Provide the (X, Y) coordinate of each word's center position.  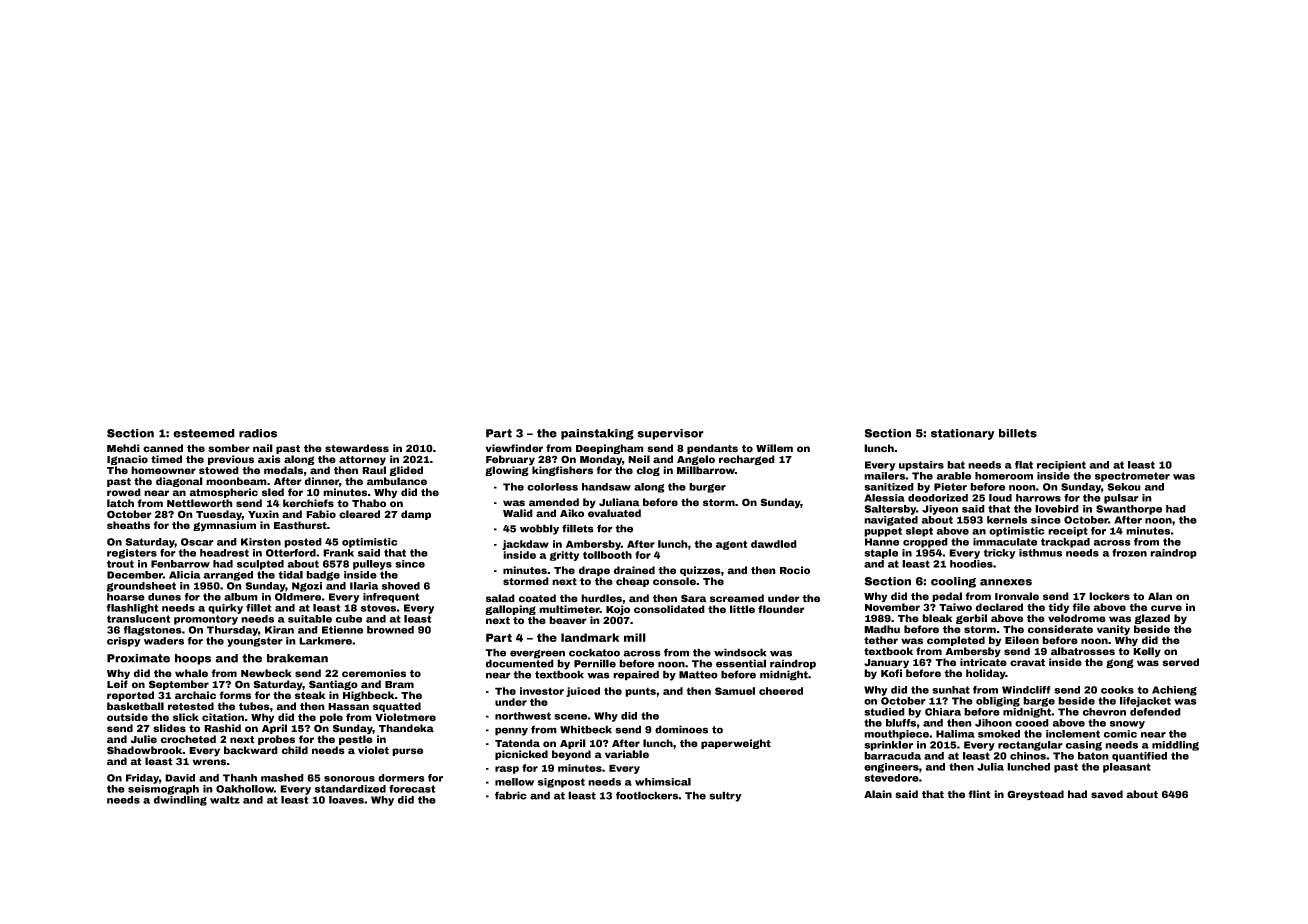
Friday (142, 779)
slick (186, 717)
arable (954, 476)
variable (627, 754)
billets (1018, 433)
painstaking (597, 434)
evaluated (614, 513)
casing (1084, 746)
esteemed (204, 433)
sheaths (128, 525)
